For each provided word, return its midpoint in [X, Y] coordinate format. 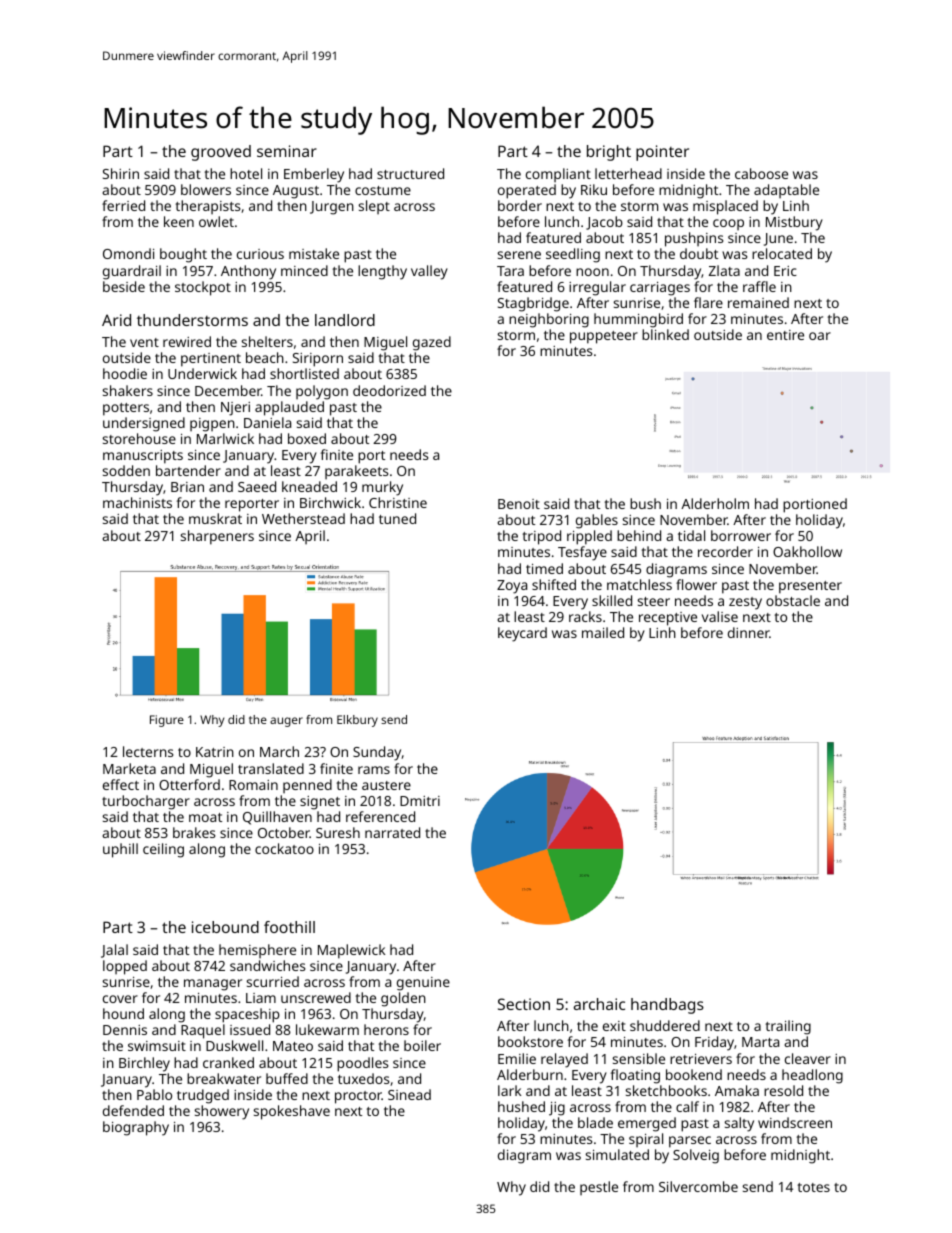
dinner [749, 632]
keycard [522, 634]
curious [260, 254]
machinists [137, 502]
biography [136, 1128]
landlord [345, 320]
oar [820, 336]
